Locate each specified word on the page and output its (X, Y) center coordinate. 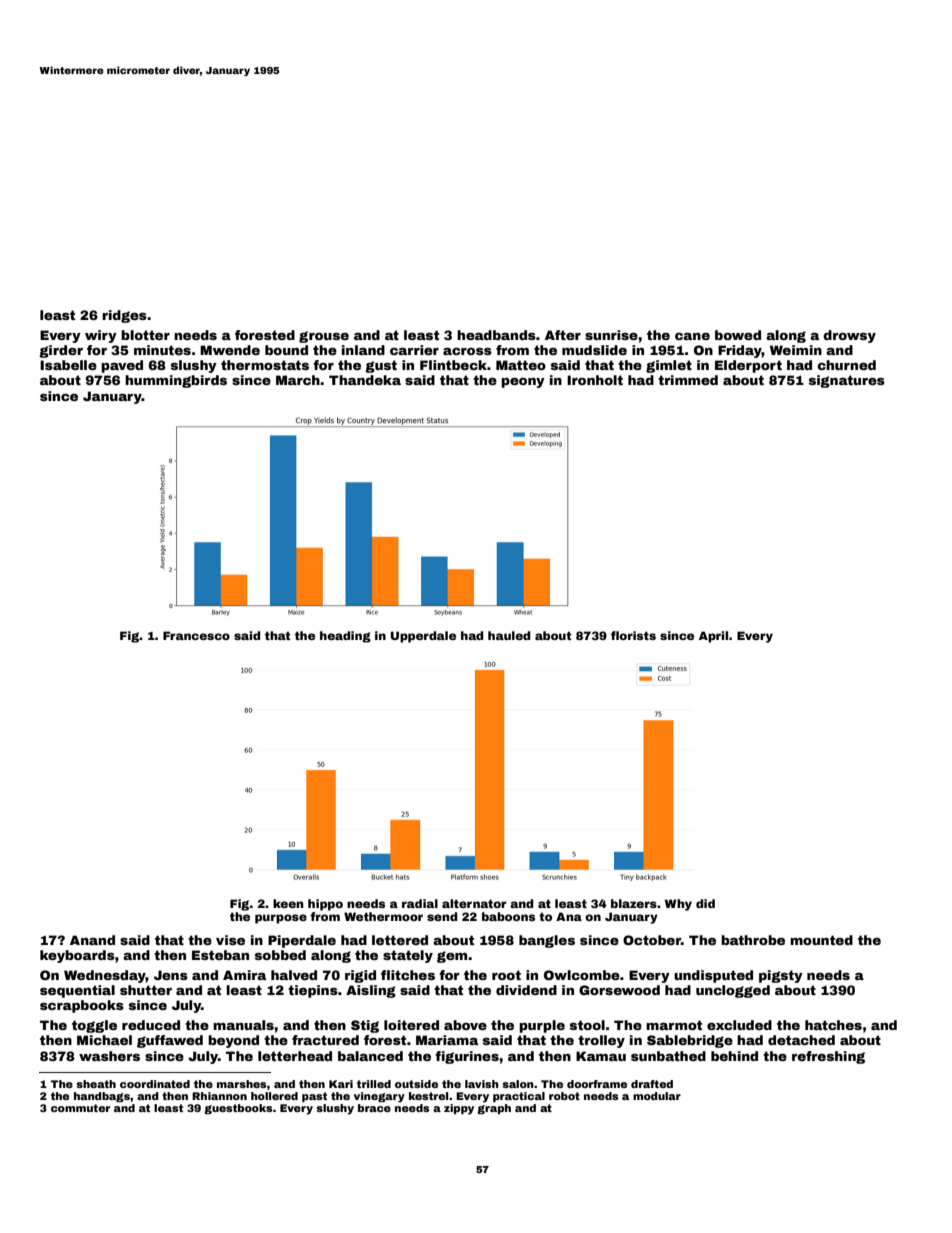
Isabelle (68, 365)
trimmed (688, 380)
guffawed (170, 1041)
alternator (474, 903)
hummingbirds (176, 381)
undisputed (713, 976)
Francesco (196, 635)
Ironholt (595, 380)
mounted (821, 940)
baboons (508, 916)
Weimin (796, 350)
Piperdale (302, 941)
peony (523, 383)
